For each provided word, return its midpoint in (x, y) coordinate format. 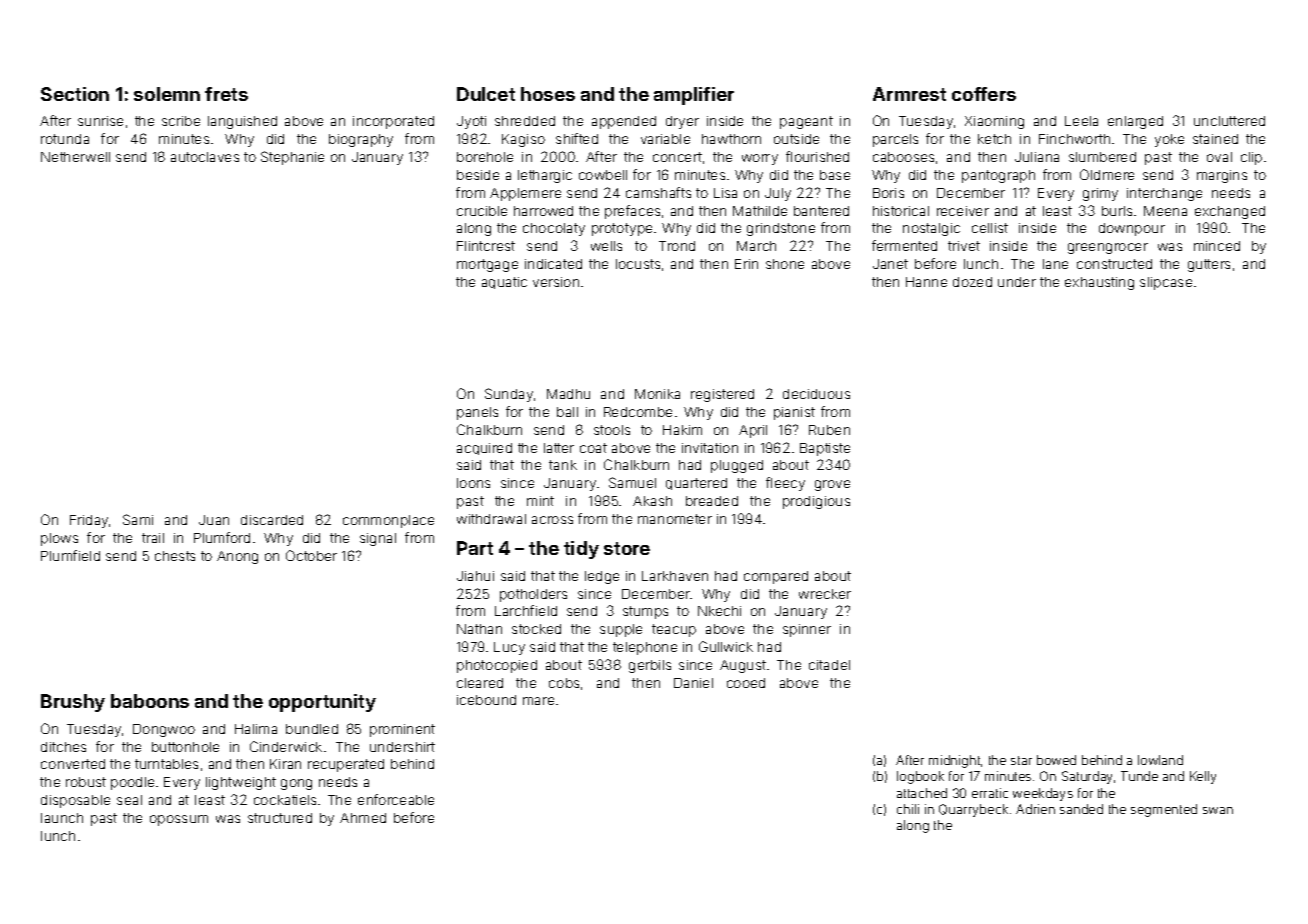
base (835, 175)
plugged (737, 466)
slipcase (1166, 283)
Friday (89, 521)
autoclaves (205, 157)
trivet (964, 246)
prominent (402, 730)
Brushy (73, 703)
